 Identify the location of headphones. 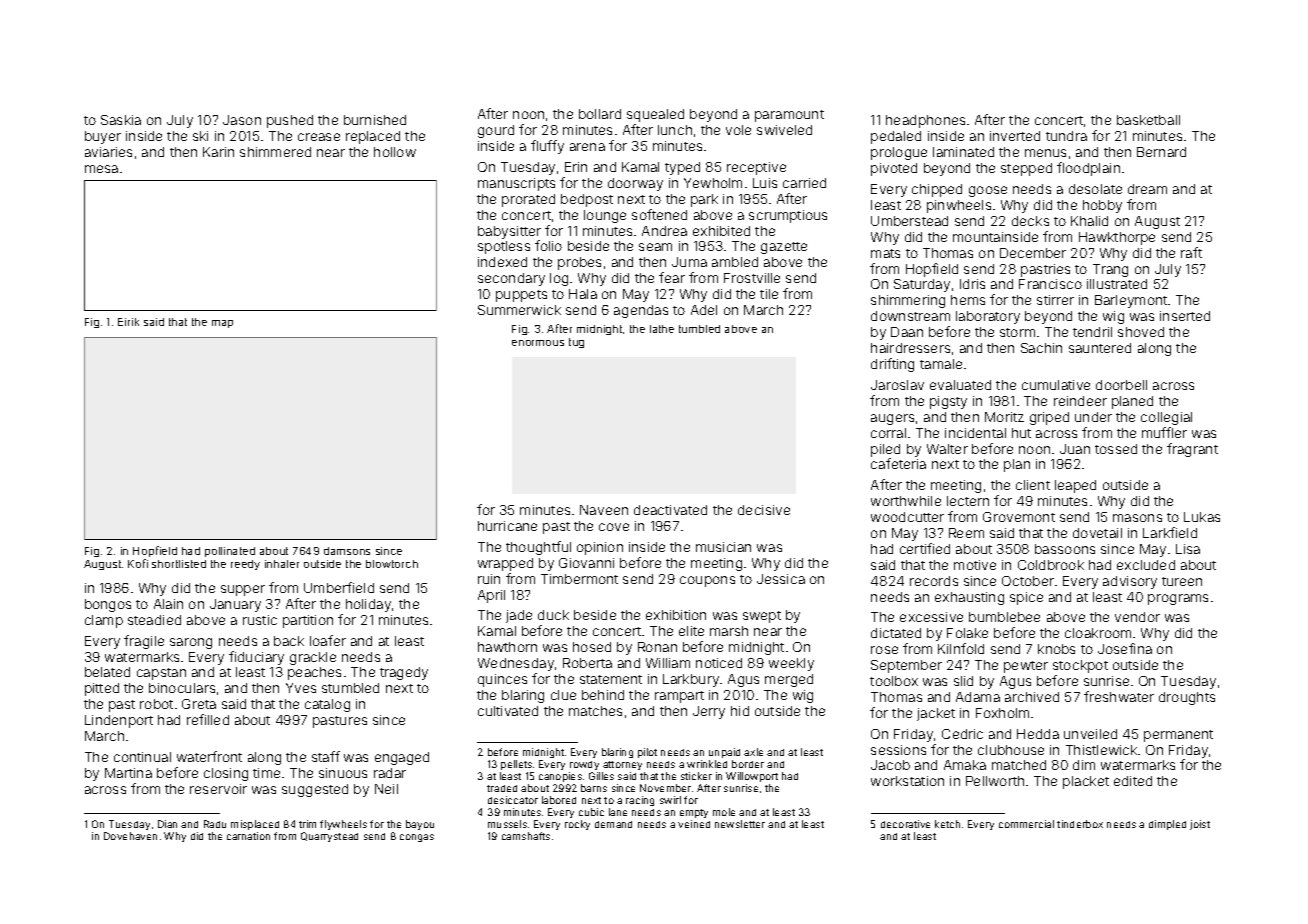
(925, 121).
